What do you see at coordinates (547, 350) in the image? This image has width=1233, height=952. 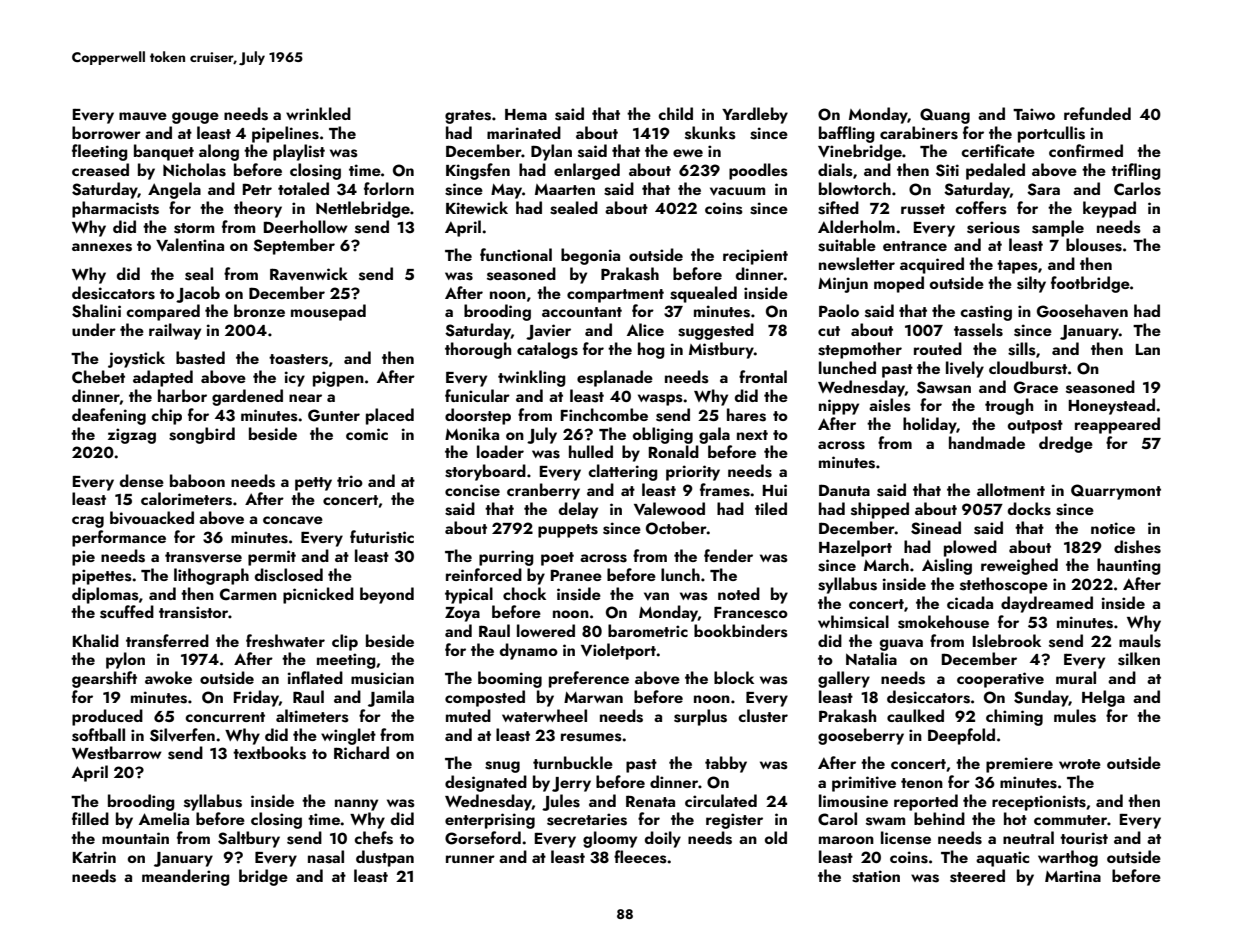 I see `catalogs` at bounding box center [547, 350].
